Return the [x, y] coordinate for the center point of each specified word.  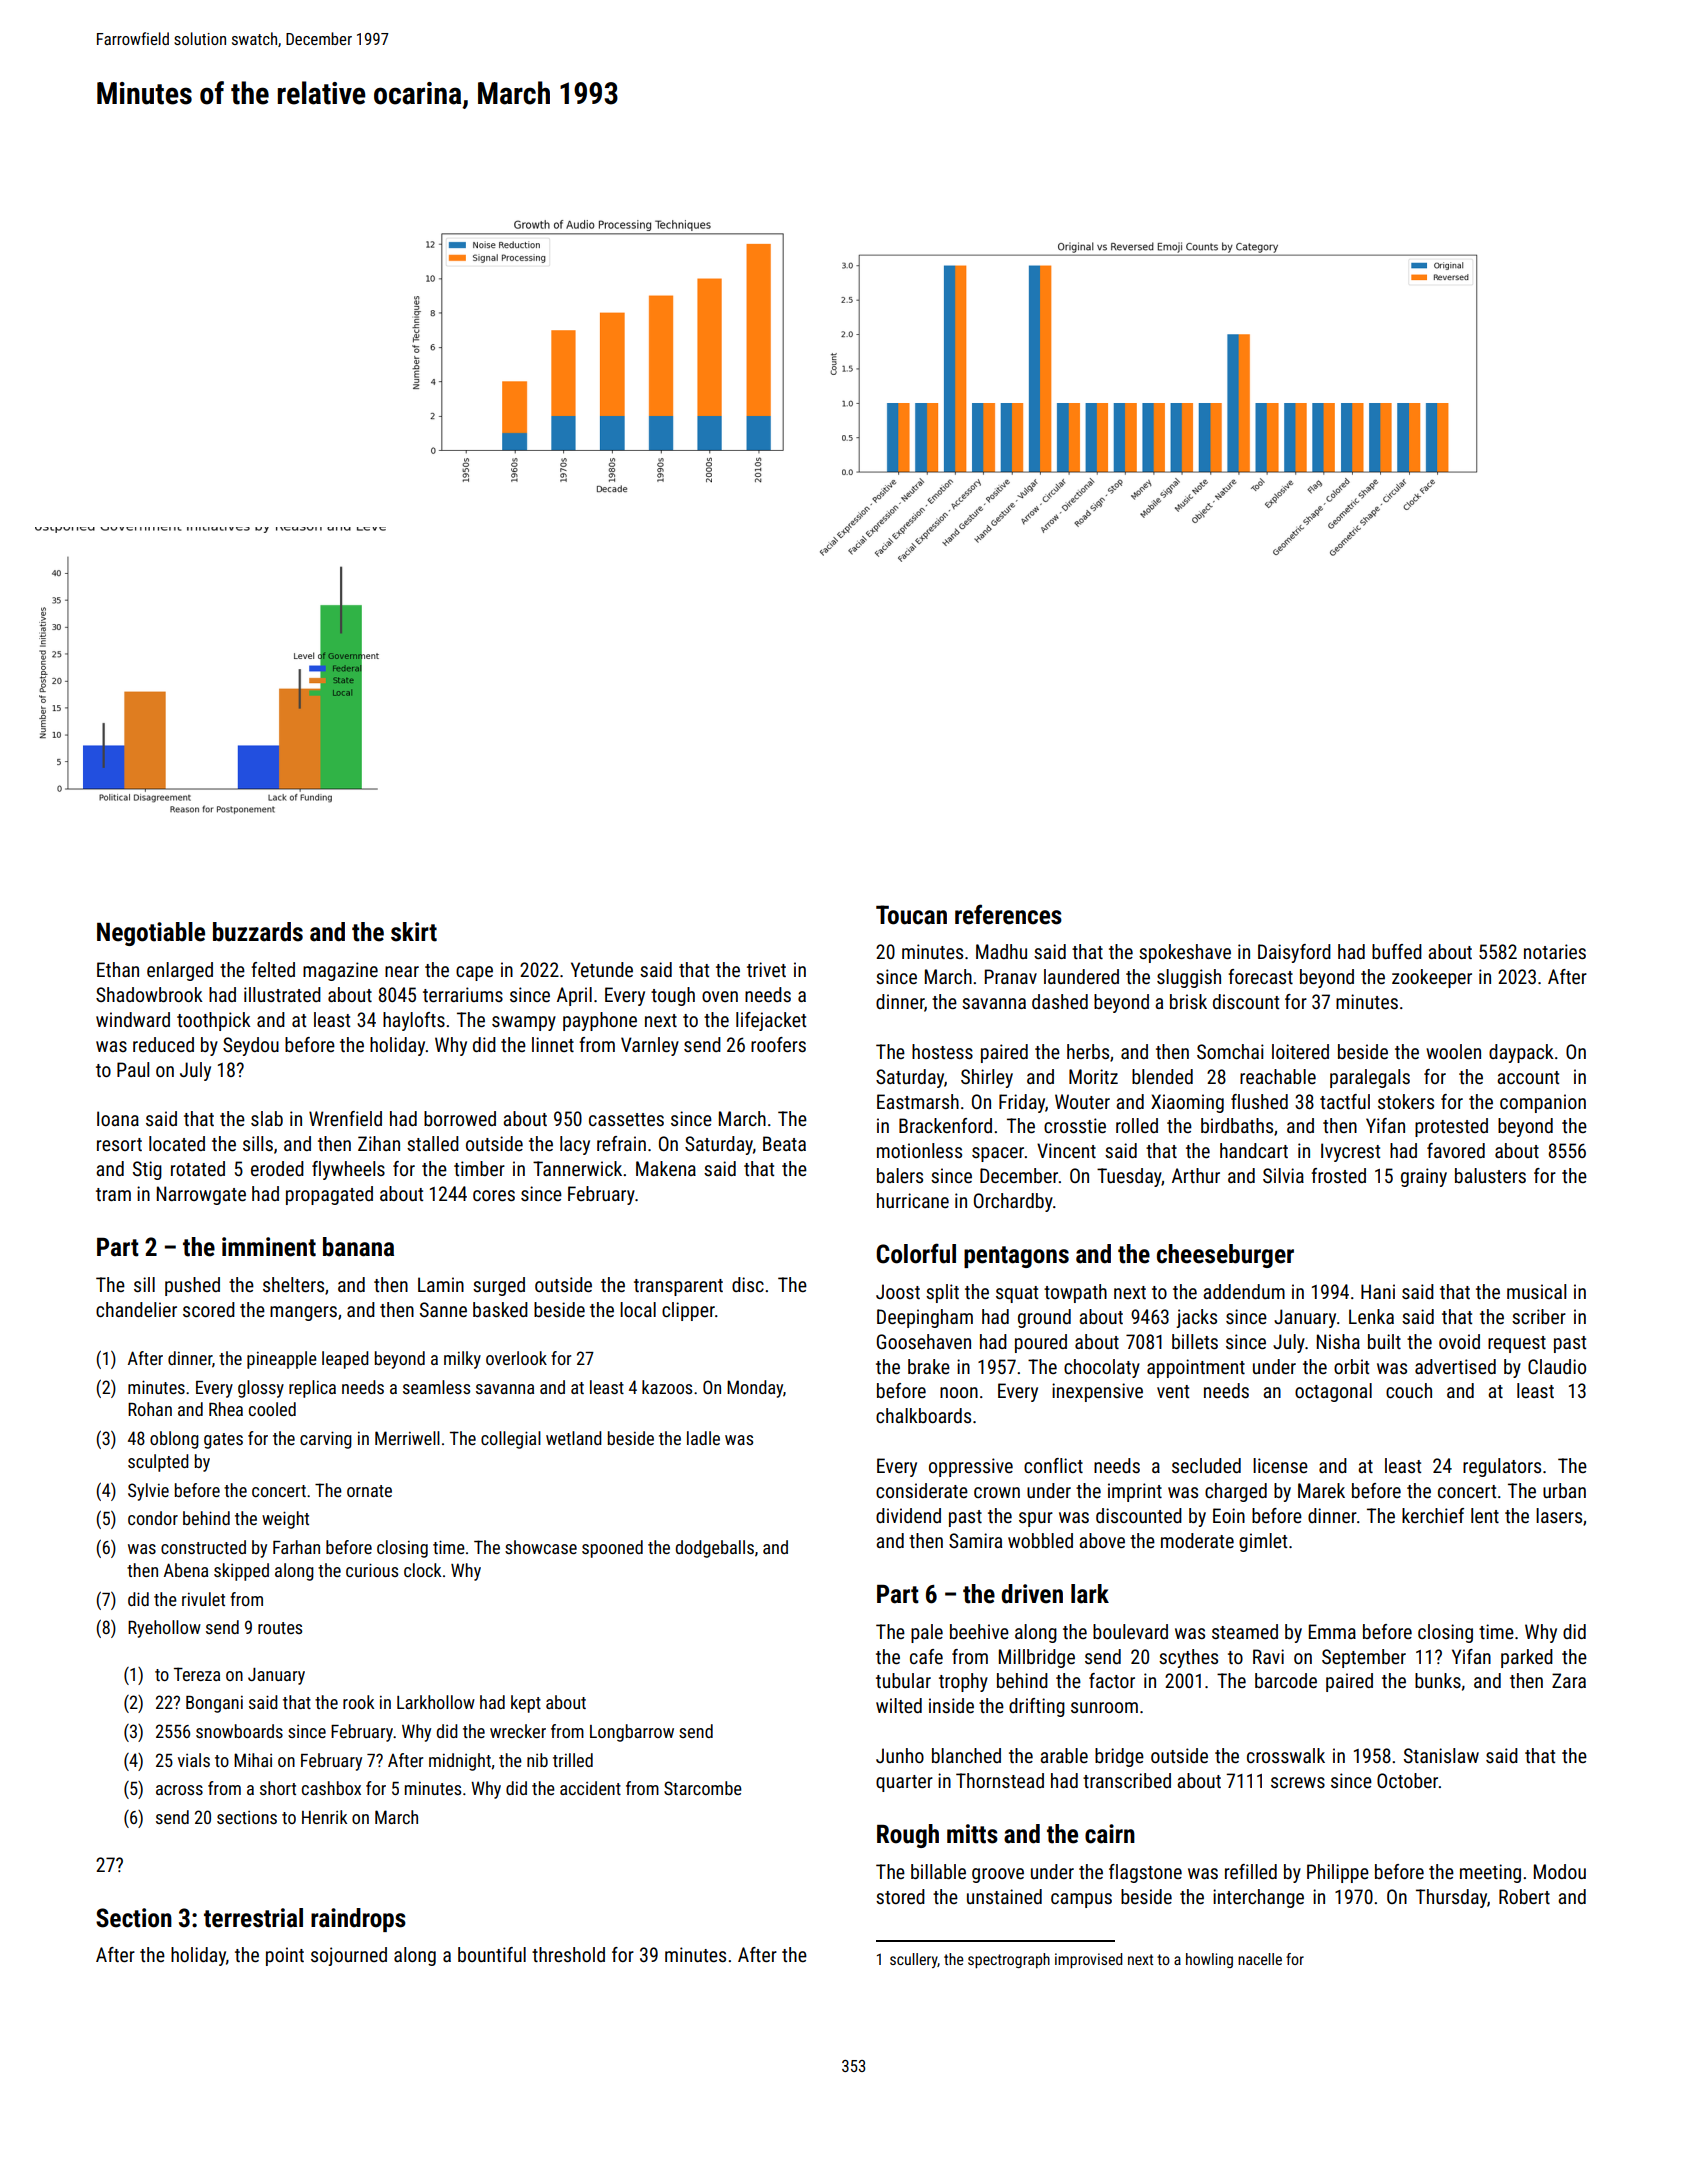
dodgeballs [715, 1549]
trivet [766, 969]
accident [590, 1788]
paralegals [1370, 1078]
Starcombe [703, 1788]
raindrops [358, 1920]
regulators [1502, 1467]
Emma [1332, 1631]
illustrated [282, 994]
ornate [369, 1491]
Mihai [253, 1760]
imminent [269, 1247]
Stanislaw [1441, 1755]
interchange [1258, 1898]
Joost [898, 1291]
